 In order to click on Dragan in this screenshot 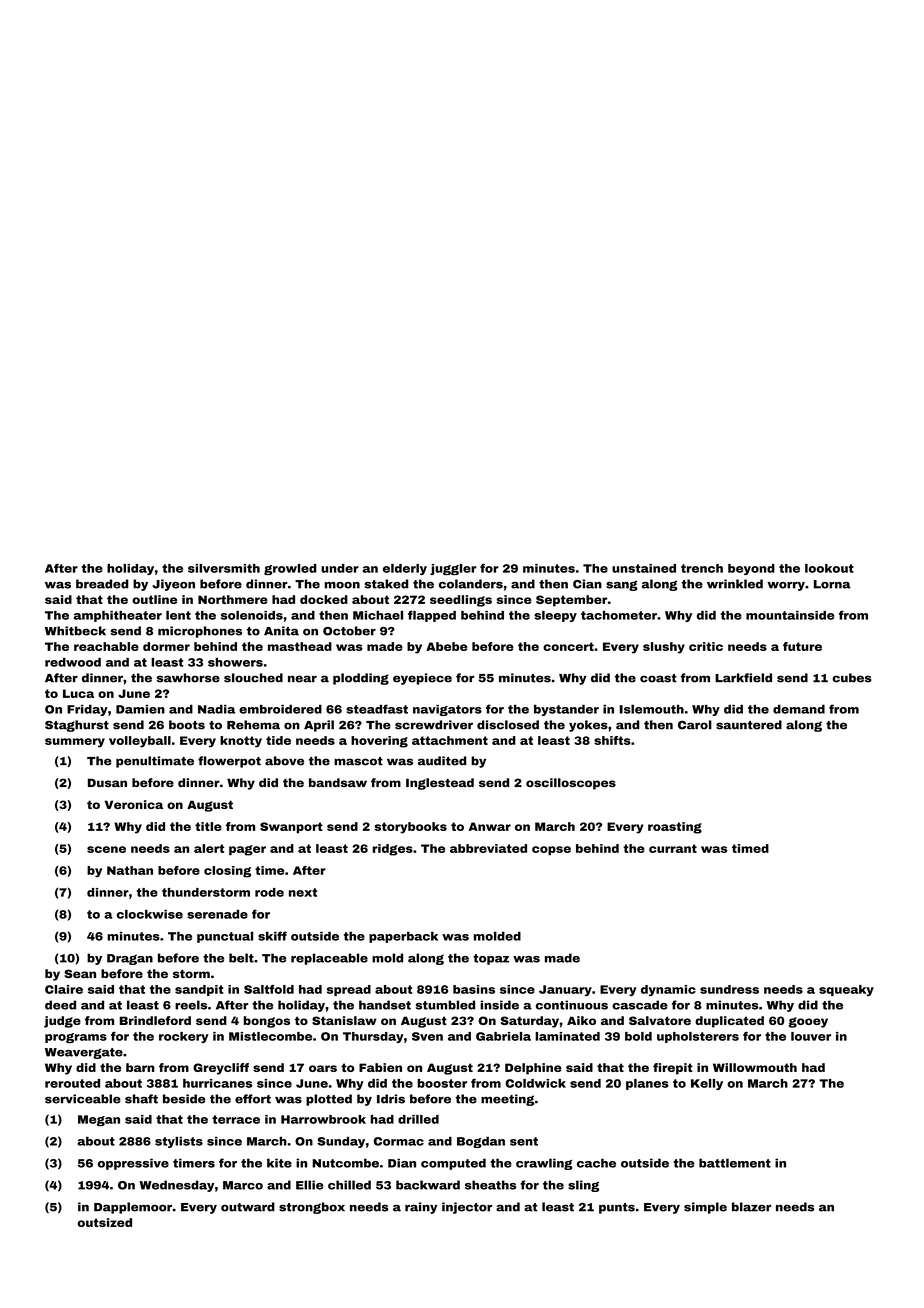, I will do `click(130, 959)`.
